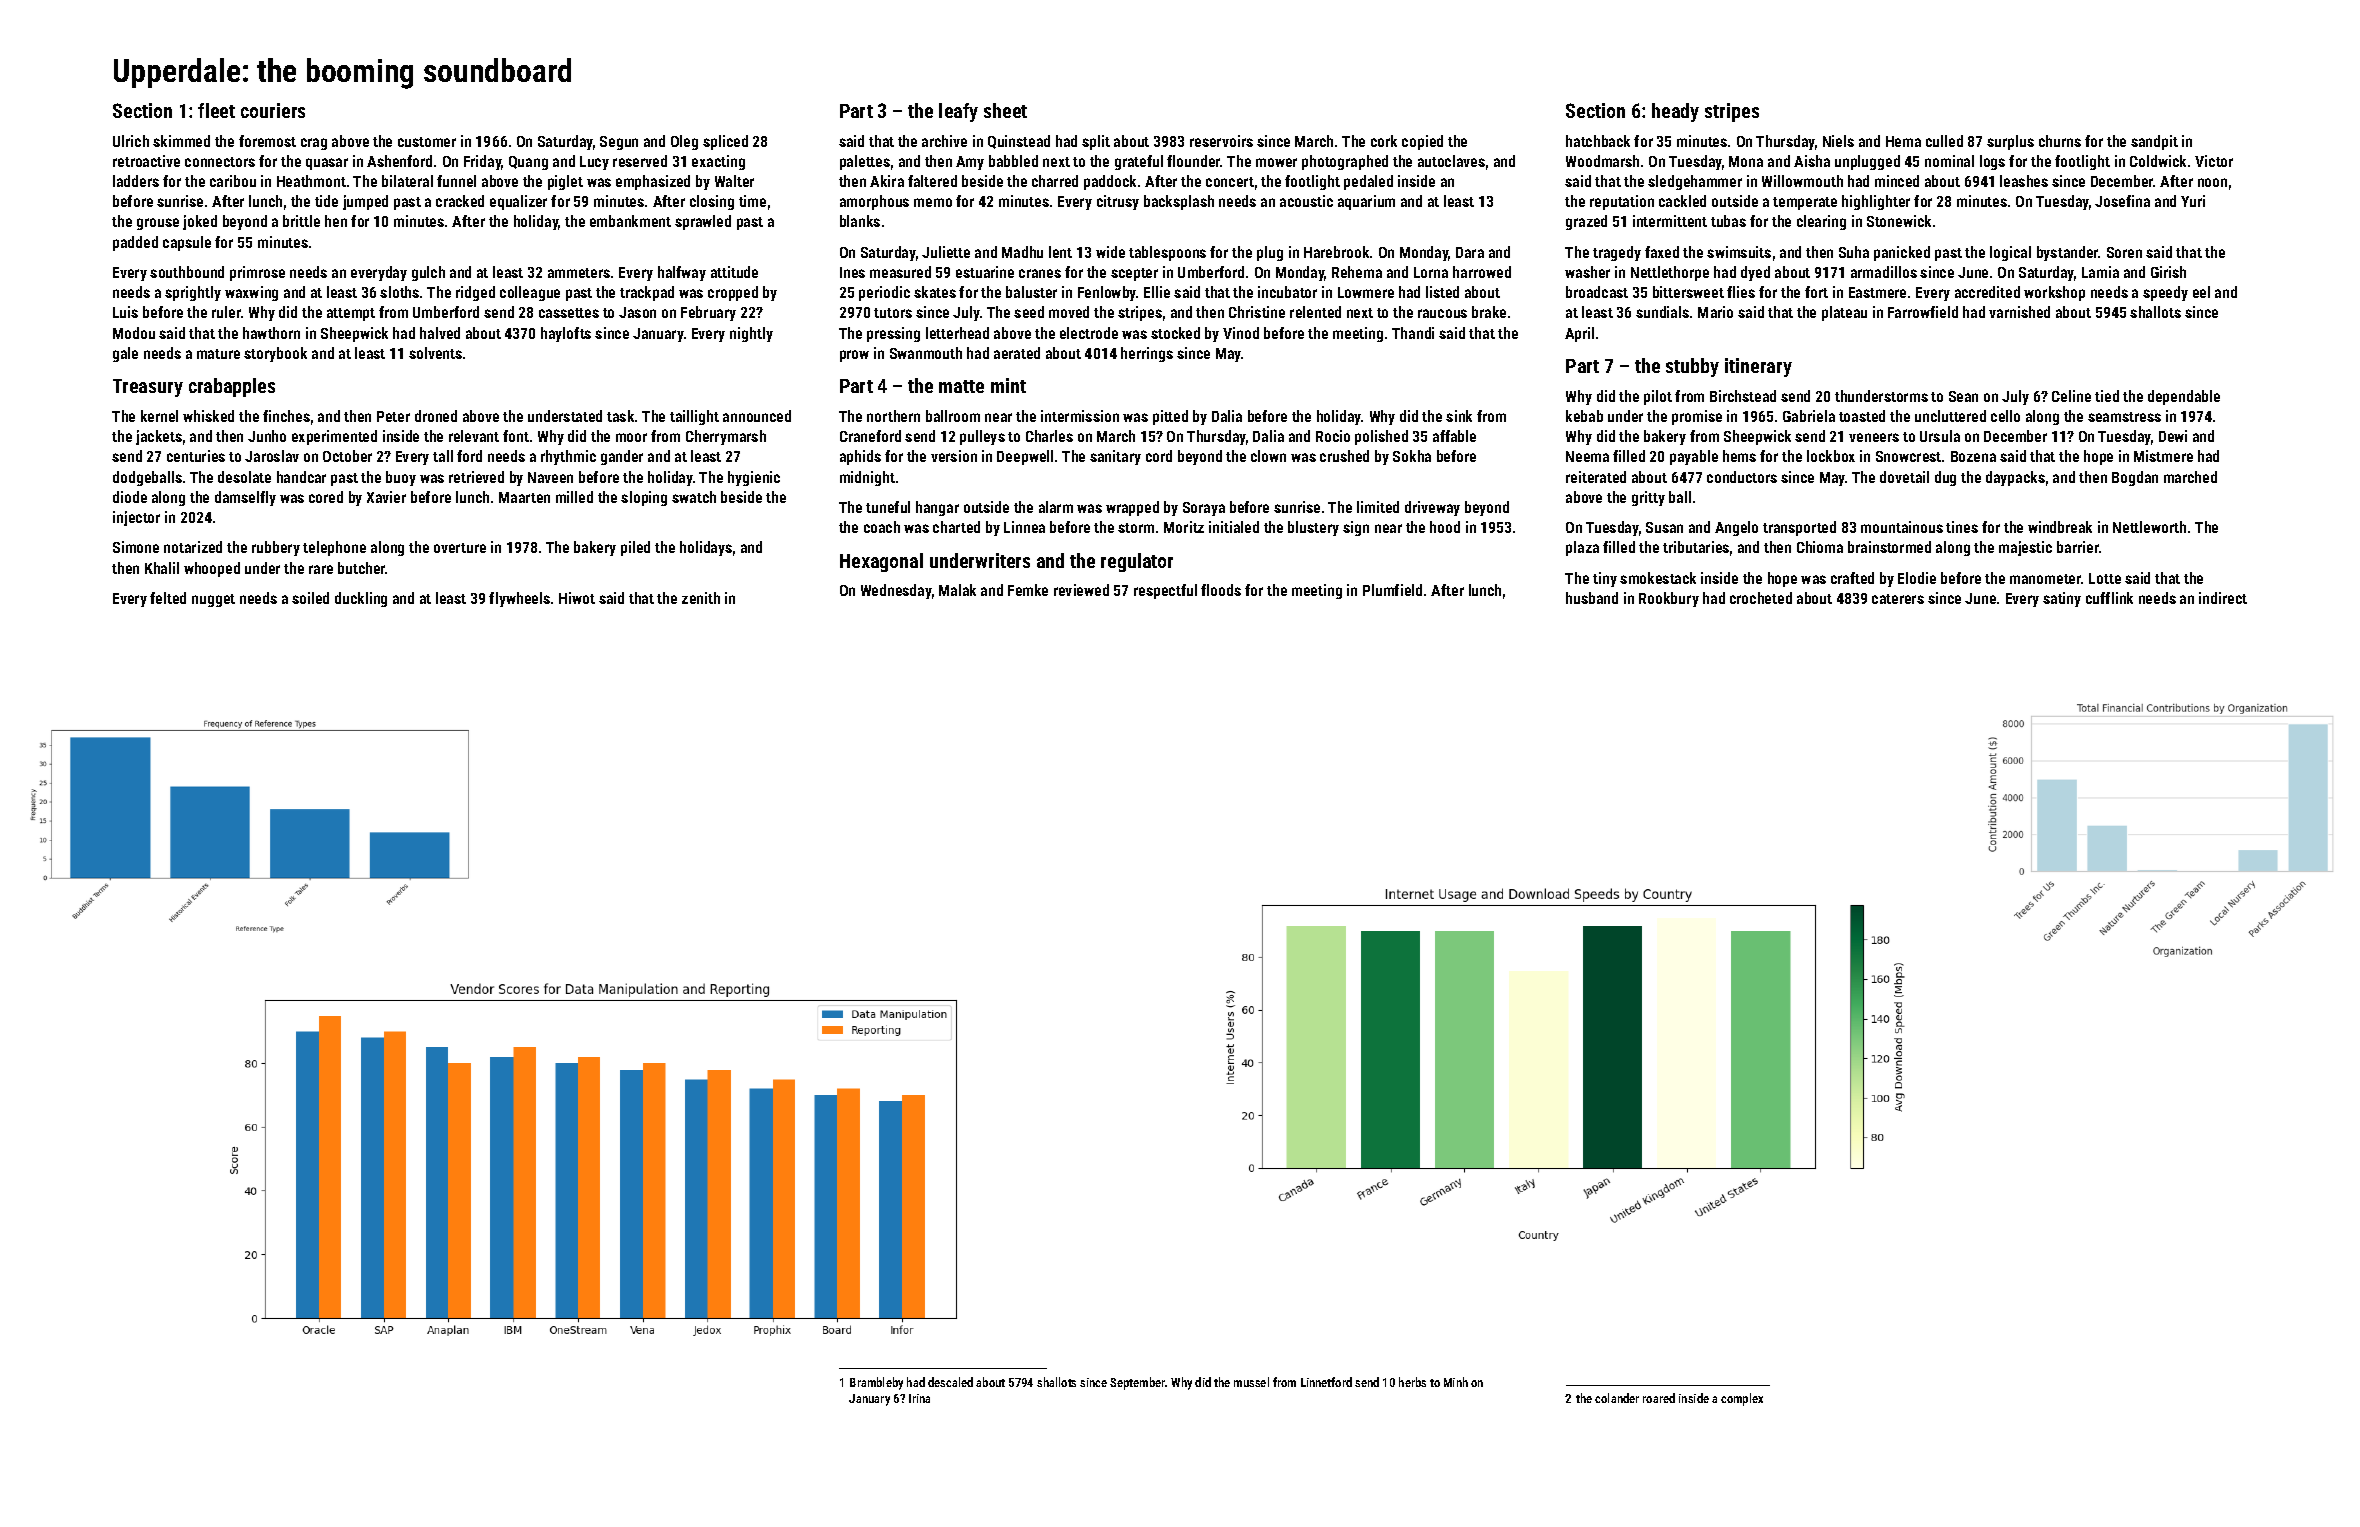 The height and width of the image is (1527, 2360). I want to click on husband, so click(1592, 598).
